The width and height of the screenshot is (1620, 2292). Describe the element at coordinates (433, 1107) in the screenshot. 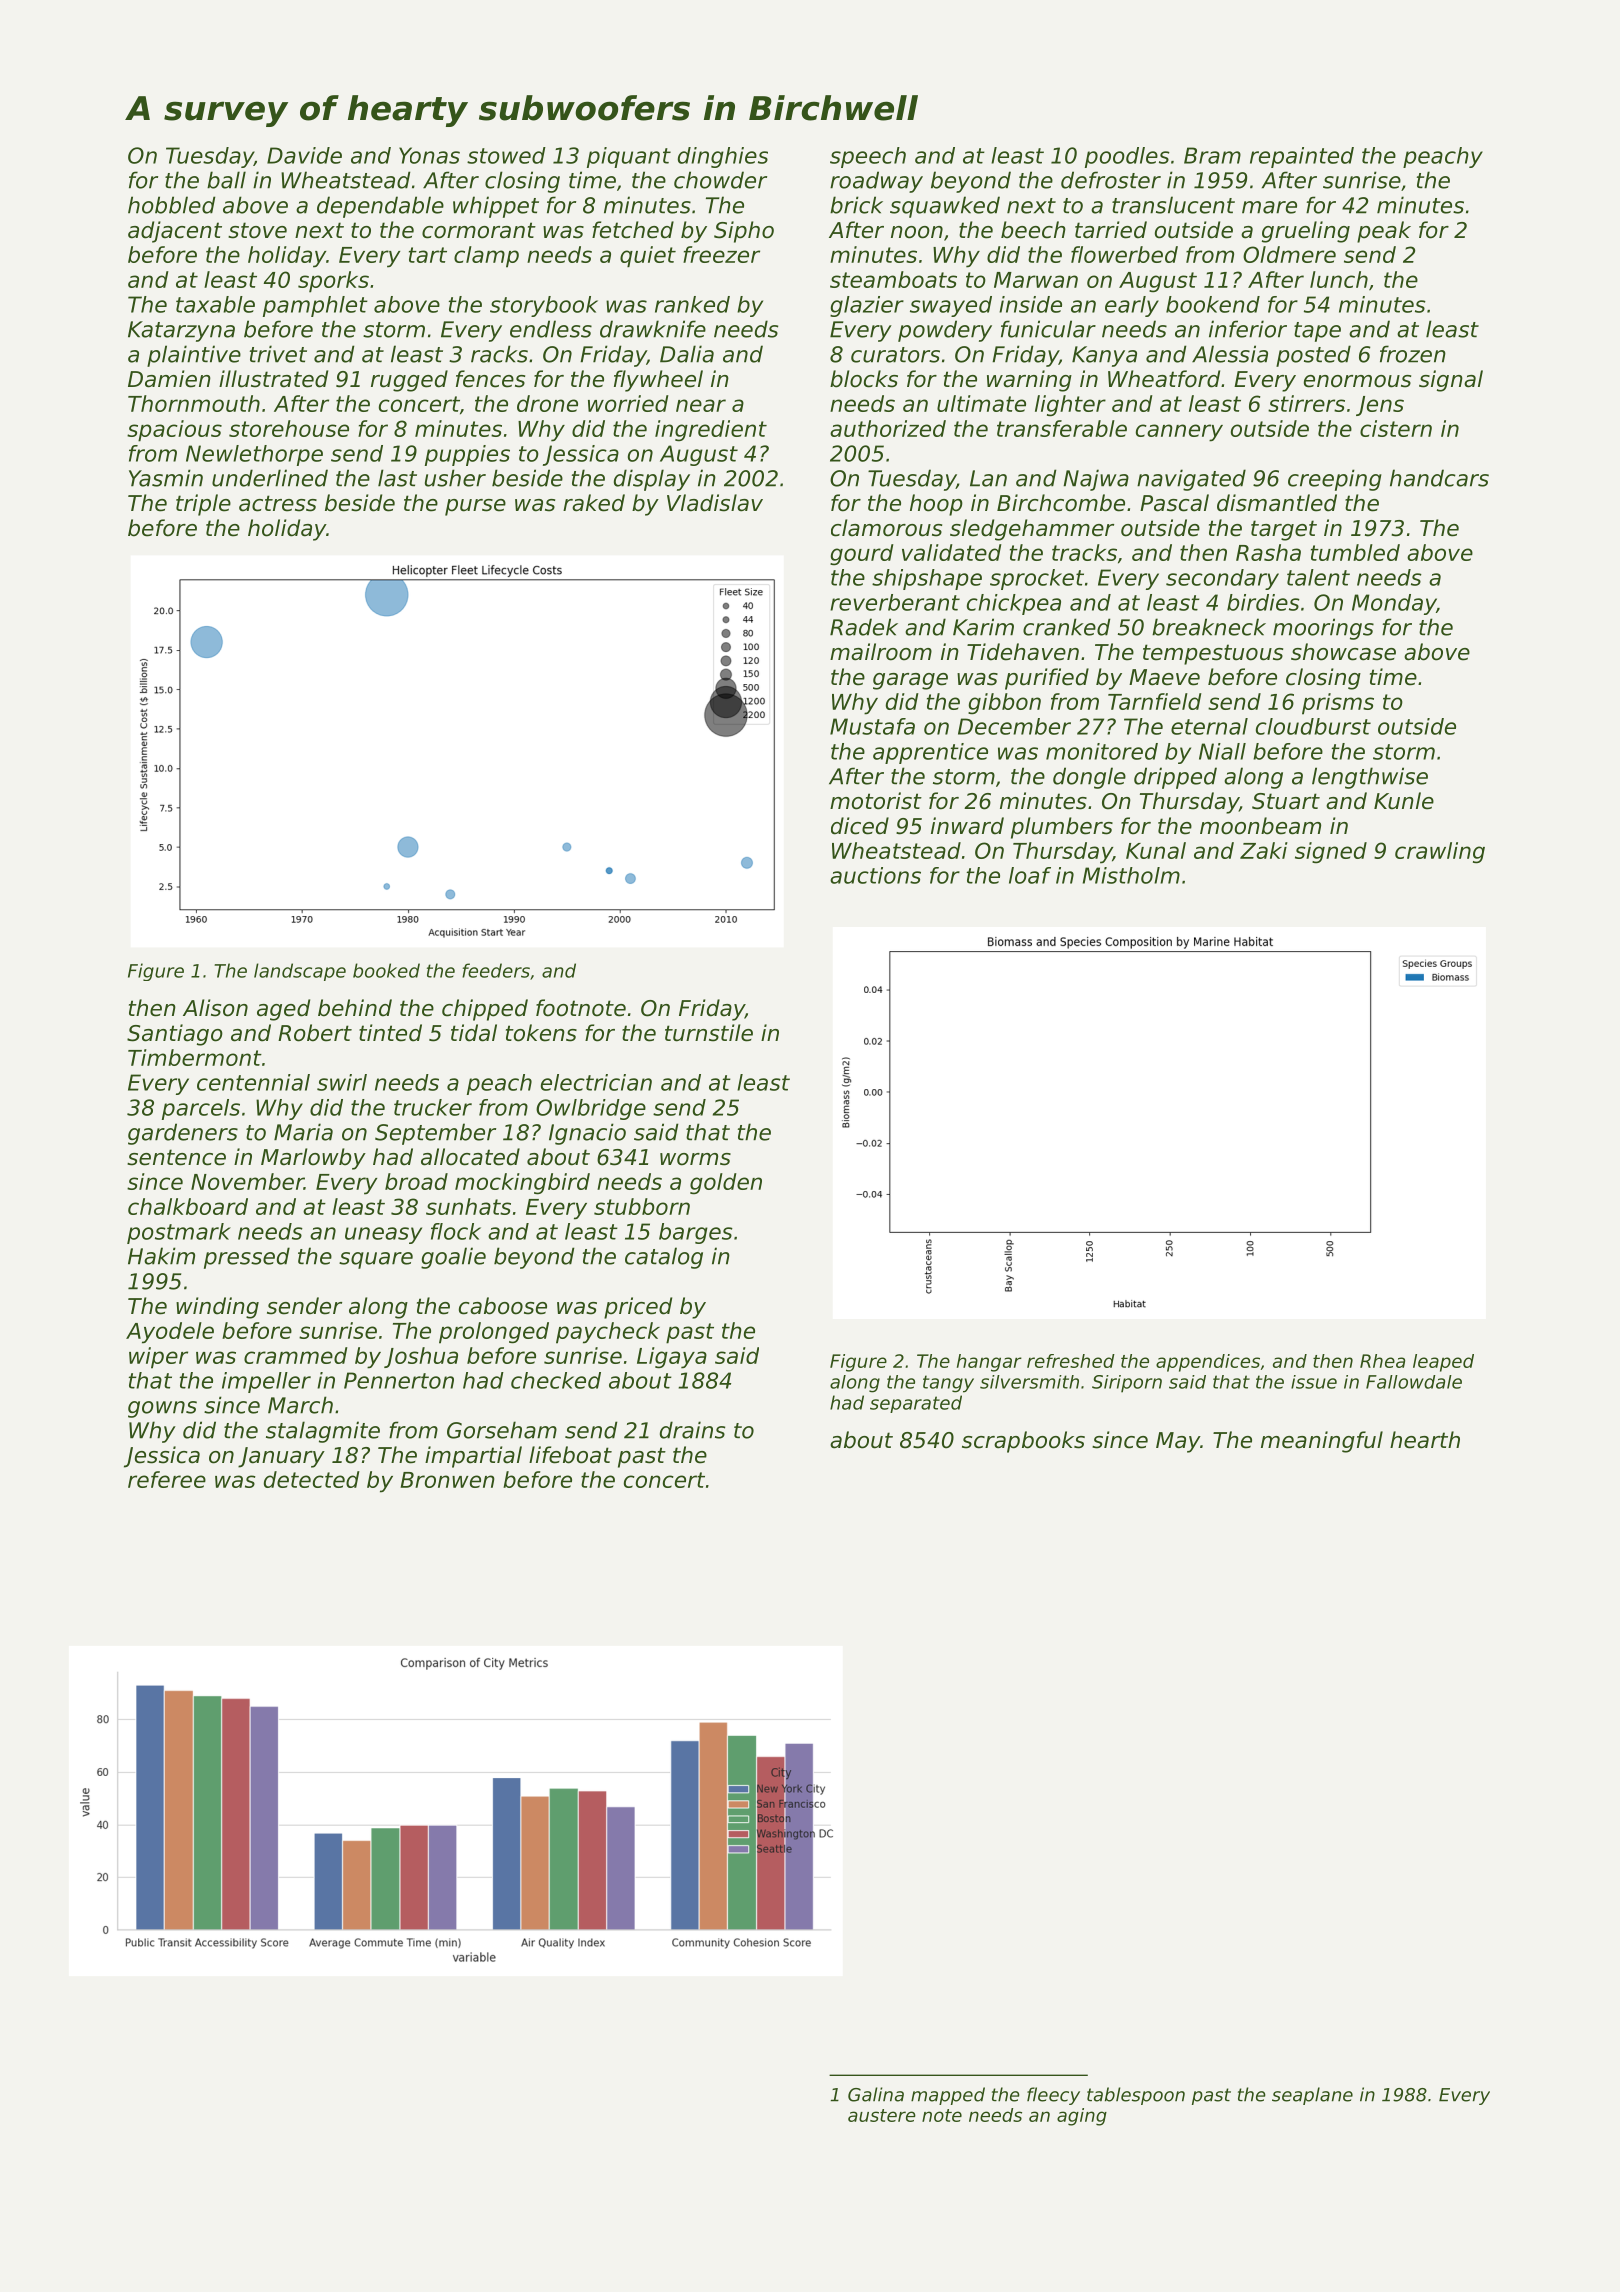

I see `trucker` at that location.
